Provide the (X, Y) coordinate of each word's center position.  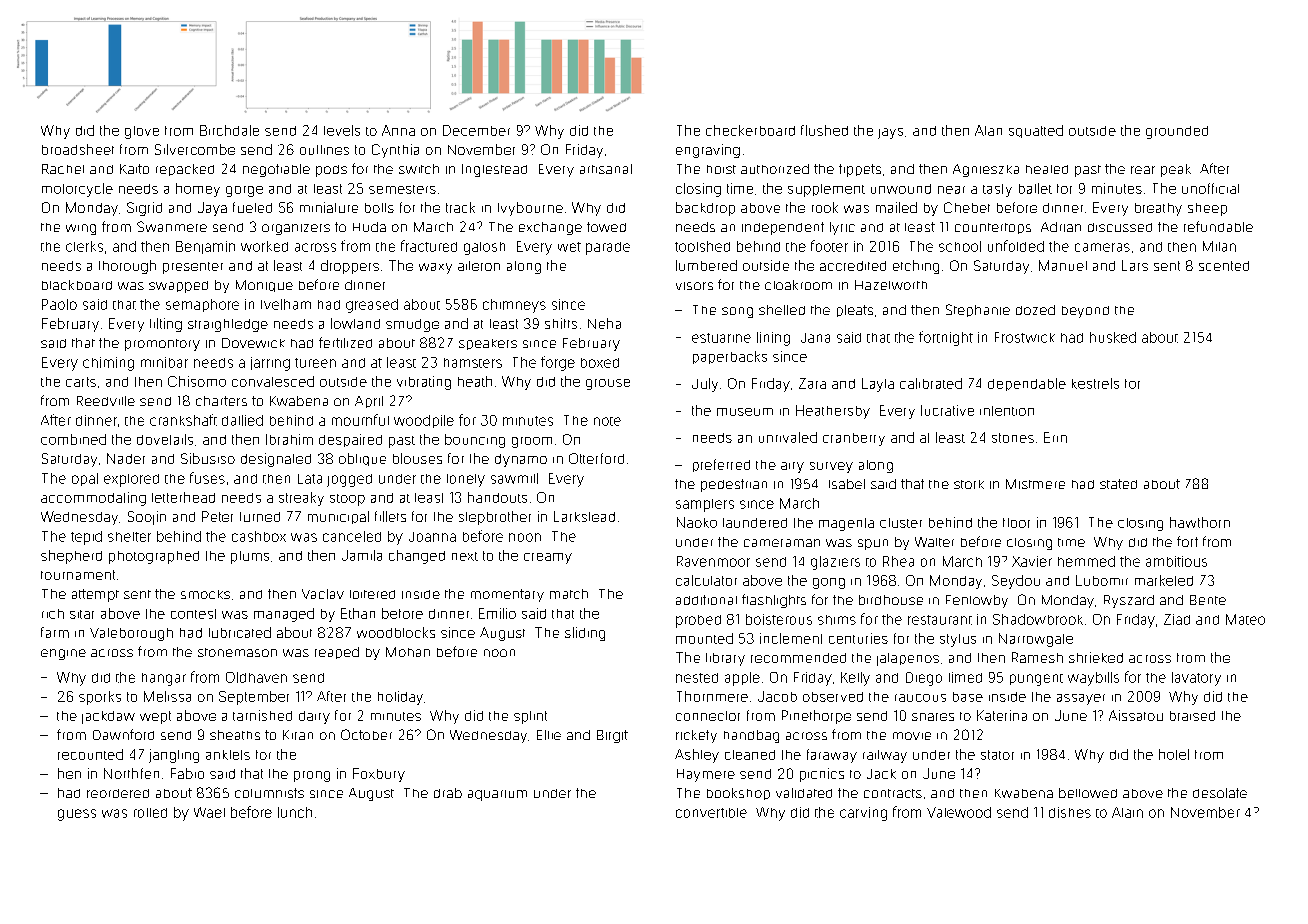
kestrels (1095, 383)
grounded (1177, 132)
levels (342, 130)
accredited (853, 266)
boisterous (779, 619)
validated (804, 793)
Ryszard (1129, 601)
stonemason (237, 652)
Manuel (1063, 265)
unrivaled (788, 437)
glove (142, 132)
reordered (118, 793)
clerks (84, 246)
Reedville (106, 401)
